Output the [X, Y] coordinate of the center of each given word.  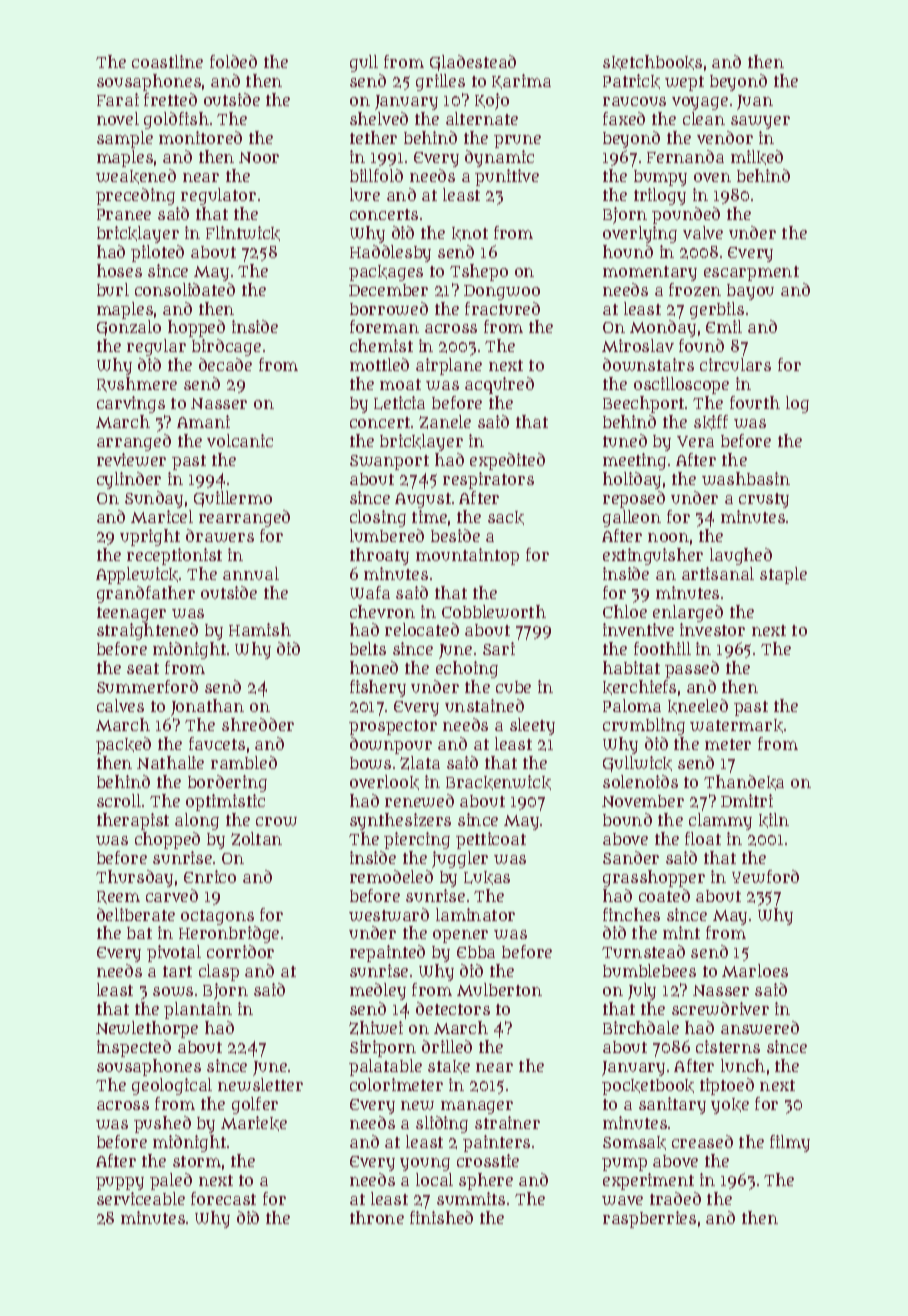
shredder [258, 724]
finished [441, 1217]
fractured [502, 308]
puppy [120, 1183]
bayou [750, 292]
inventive [638, 629]
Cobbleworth [494, 611]
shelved [379, 118]
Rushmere [137, 384]
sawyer [760, 122]
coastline [167, 61]
